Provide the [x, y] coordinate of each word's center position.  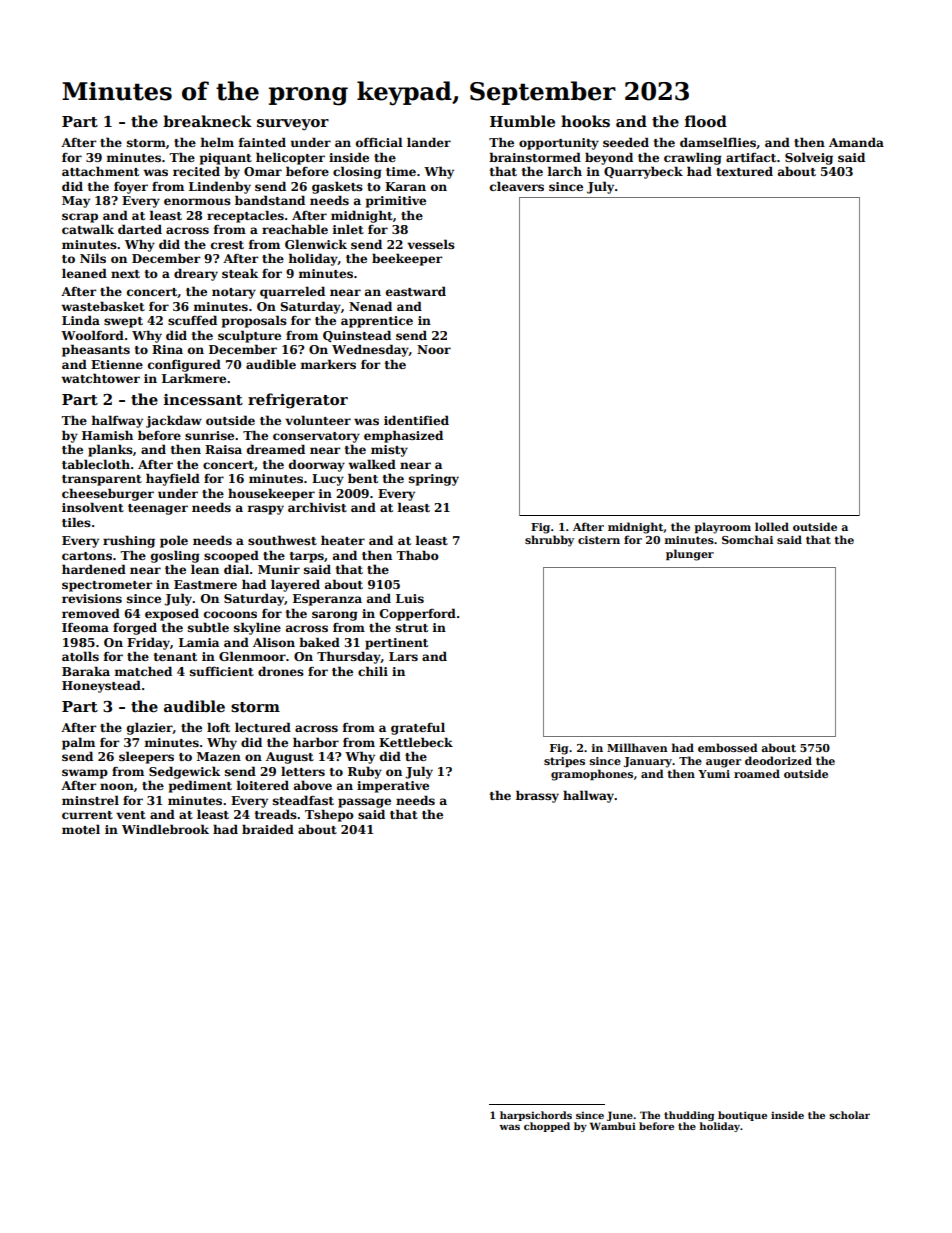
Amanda [856, 142]
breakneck [207, 121]
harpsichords [536, 1116]
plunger [690, 555]
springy [434, 480]
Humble [522, 121]
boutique [742, 1116]
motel [81, 829]
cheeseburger [108, 494]
